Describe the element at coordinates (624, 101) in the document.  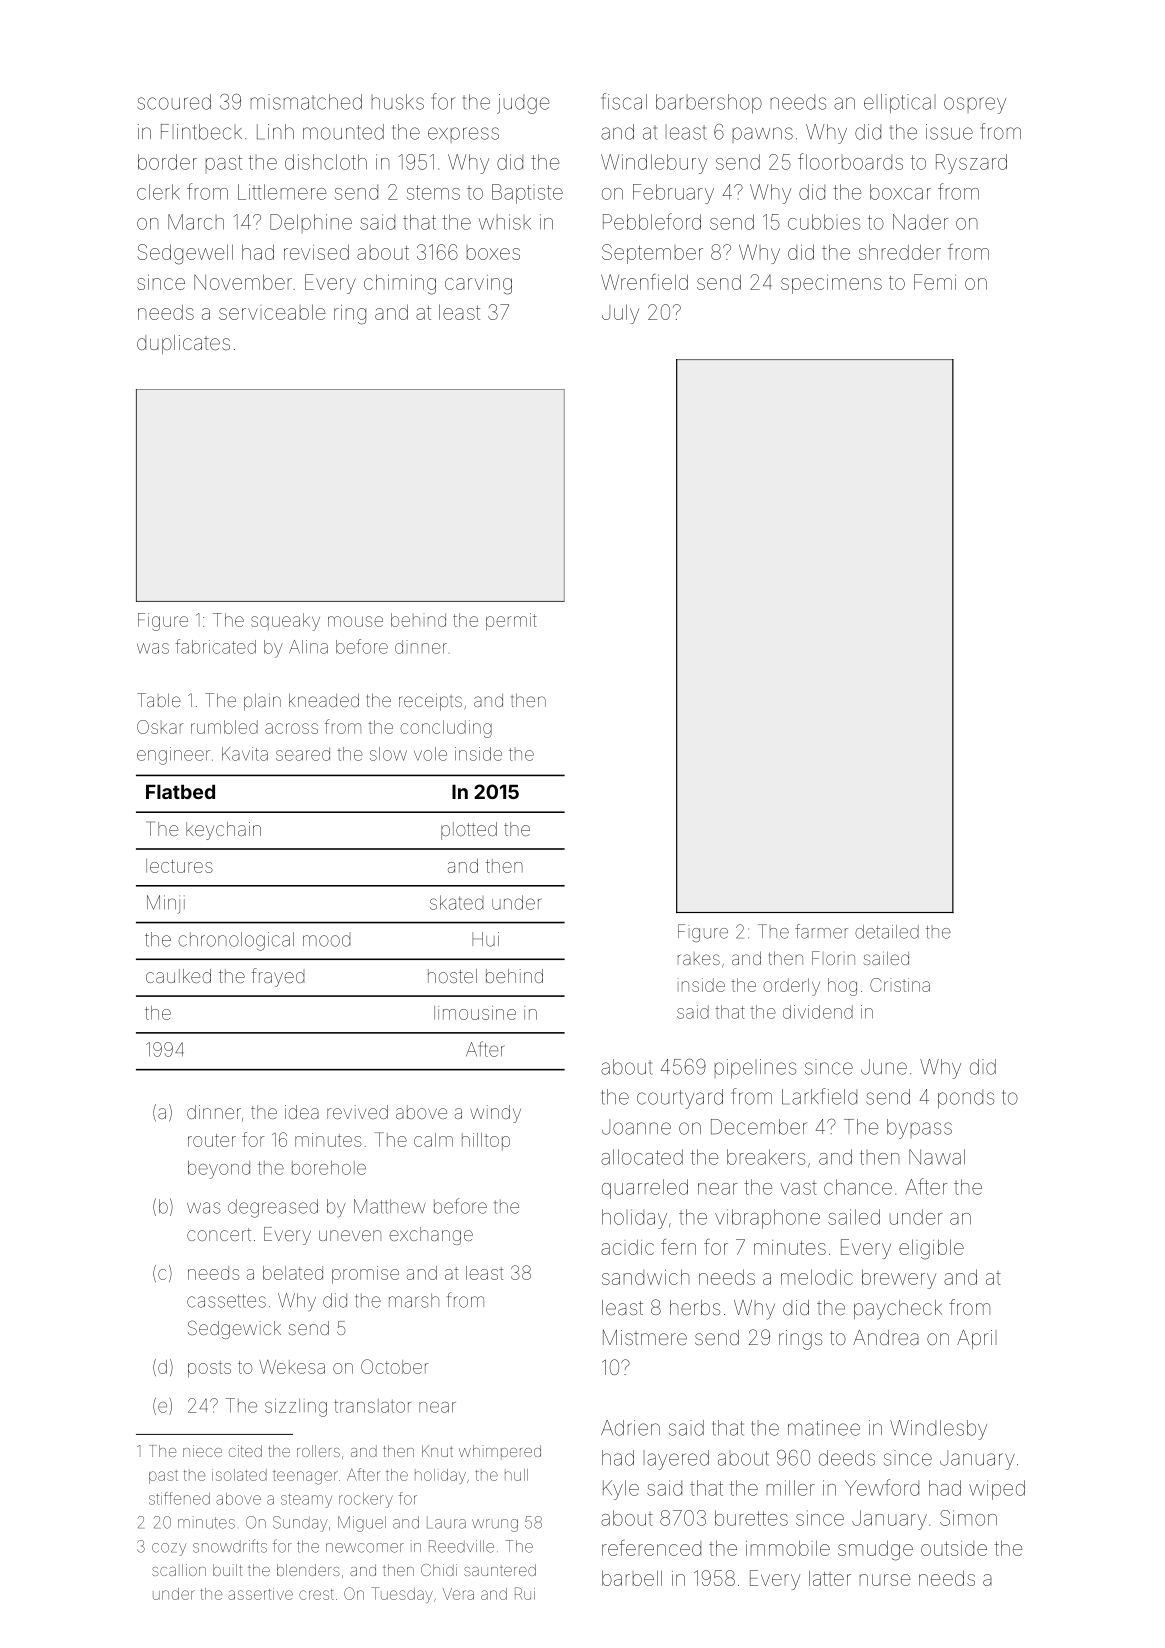
I see `fiscal` at that location.
